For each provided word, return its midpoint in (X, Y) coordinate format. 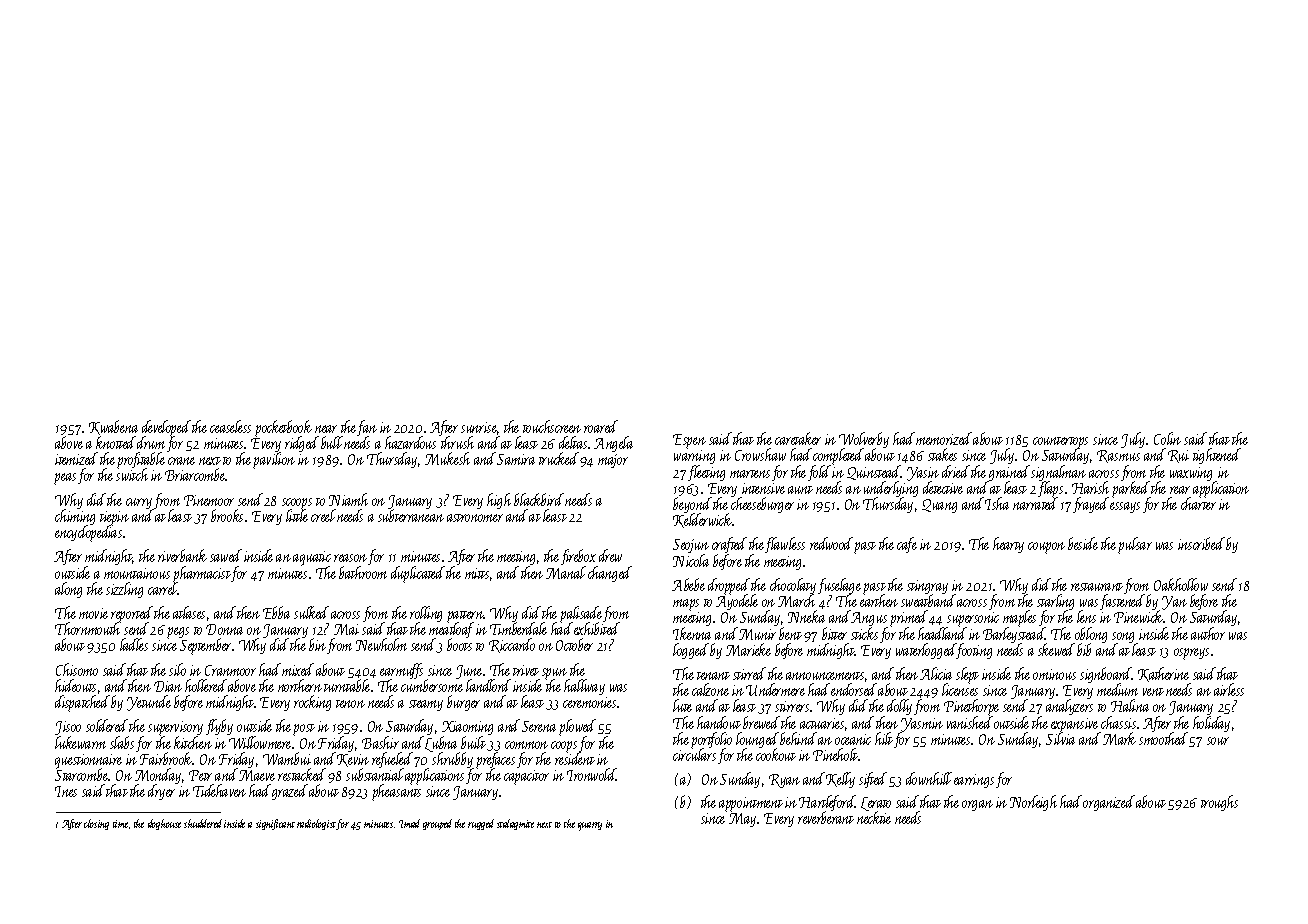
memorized (944, 438)
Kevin (353, 760)
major (613, 461)
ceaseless (230, 426)
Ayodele (737, 602)
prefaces (495, 760)
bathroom (363, 572)
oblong (1091, 635)
